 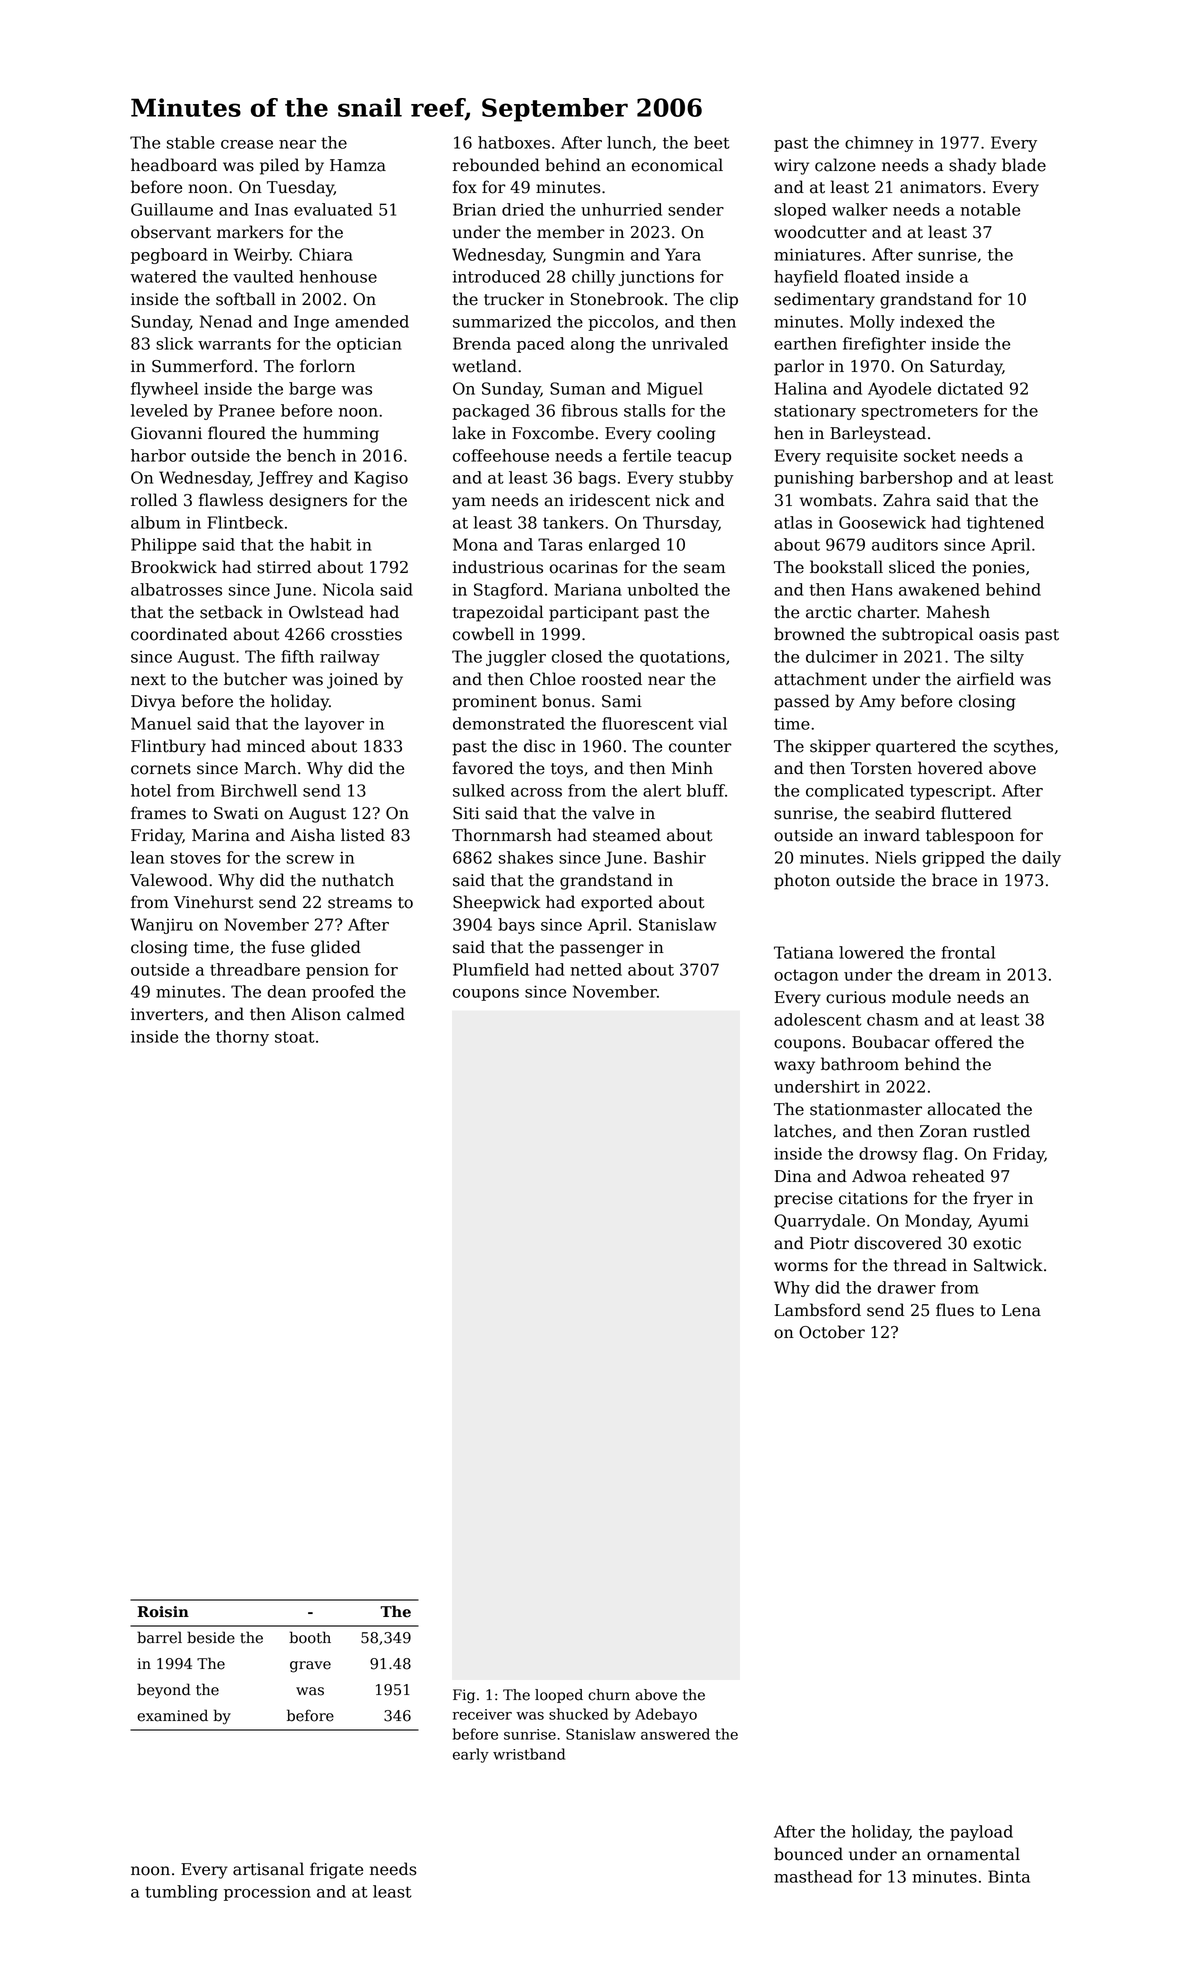 I want to click on tumbling, so click(x=181, y=1893).
